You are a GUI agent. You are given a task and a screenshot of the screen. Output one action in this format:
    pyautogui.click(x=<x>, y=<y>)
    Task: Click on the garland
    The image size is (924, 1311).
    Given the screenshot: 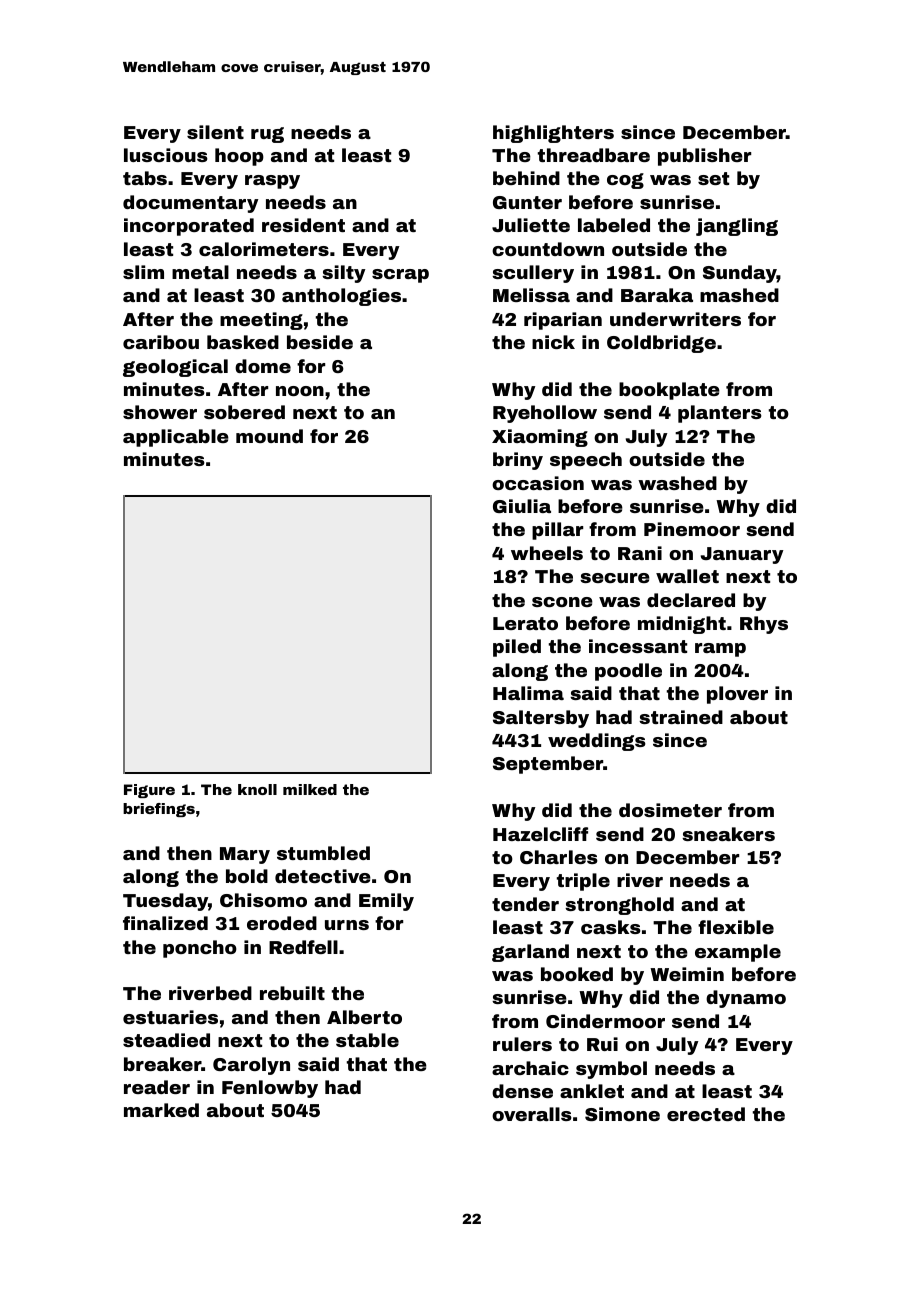 What is the action you would take?
    pyautogui.click(x=530, y=953)
